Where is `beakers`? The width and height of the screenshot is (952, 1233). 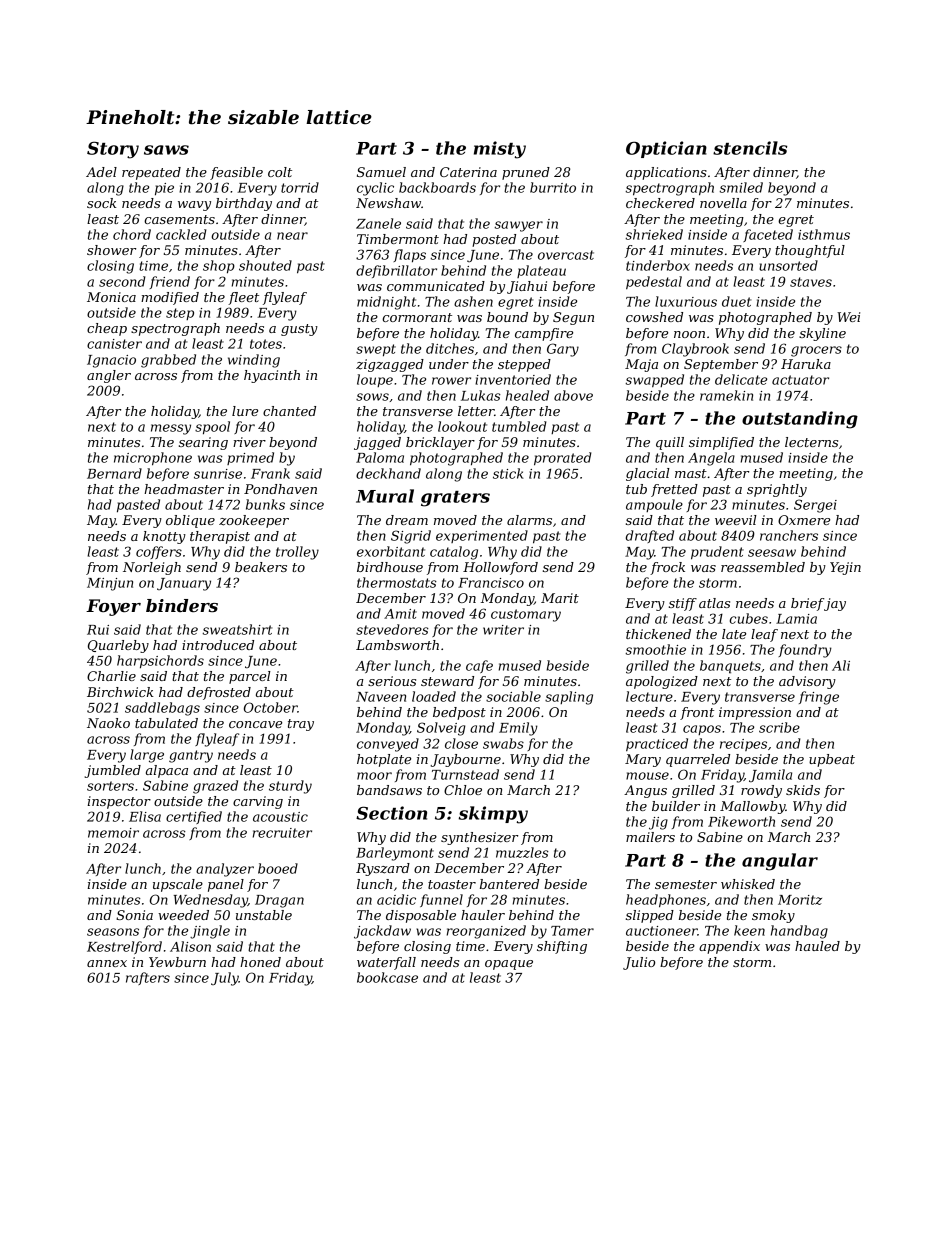 beakers is located at coordinates (261, 567).
